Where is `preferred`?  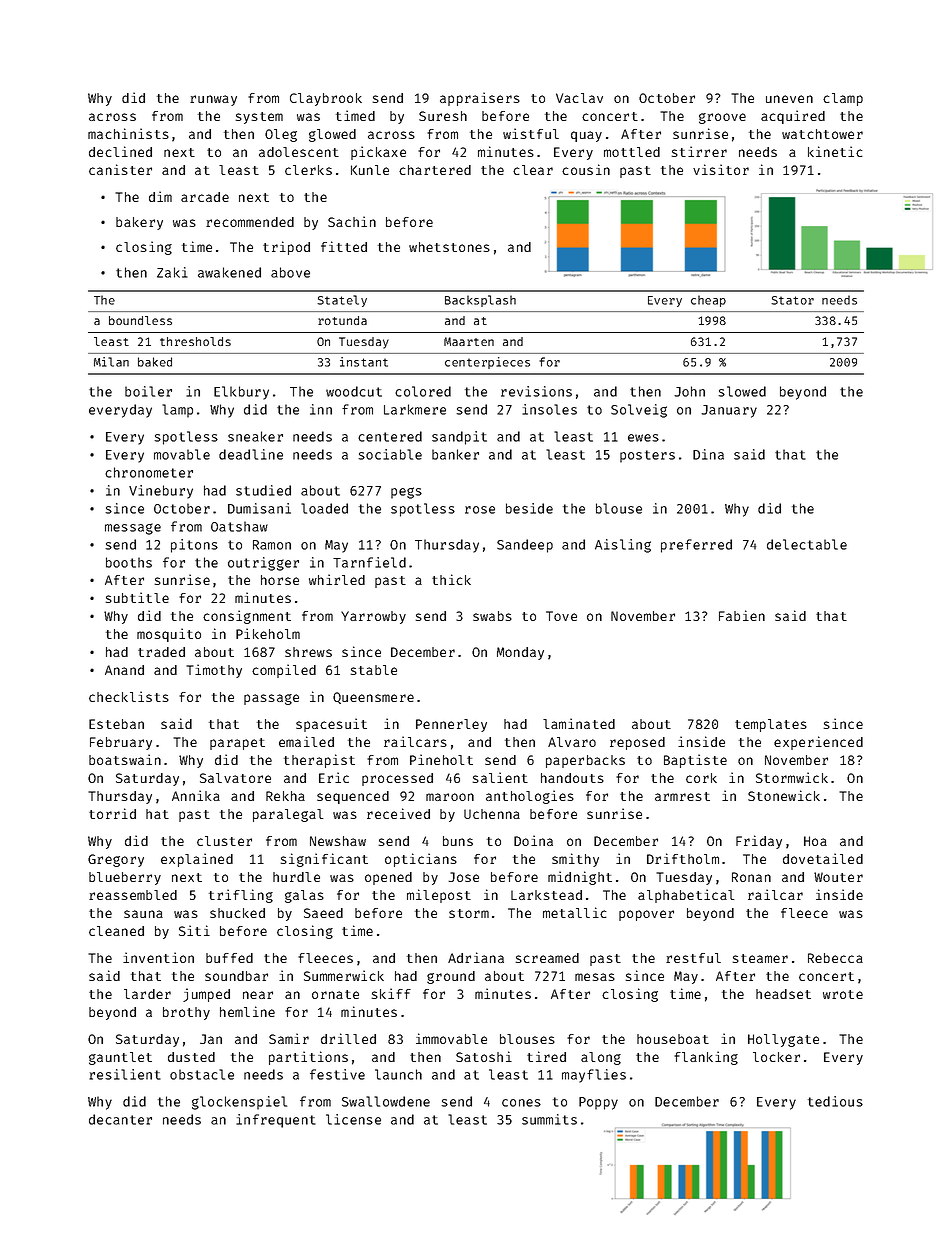 preferred is located at coordinates (696, 546).
